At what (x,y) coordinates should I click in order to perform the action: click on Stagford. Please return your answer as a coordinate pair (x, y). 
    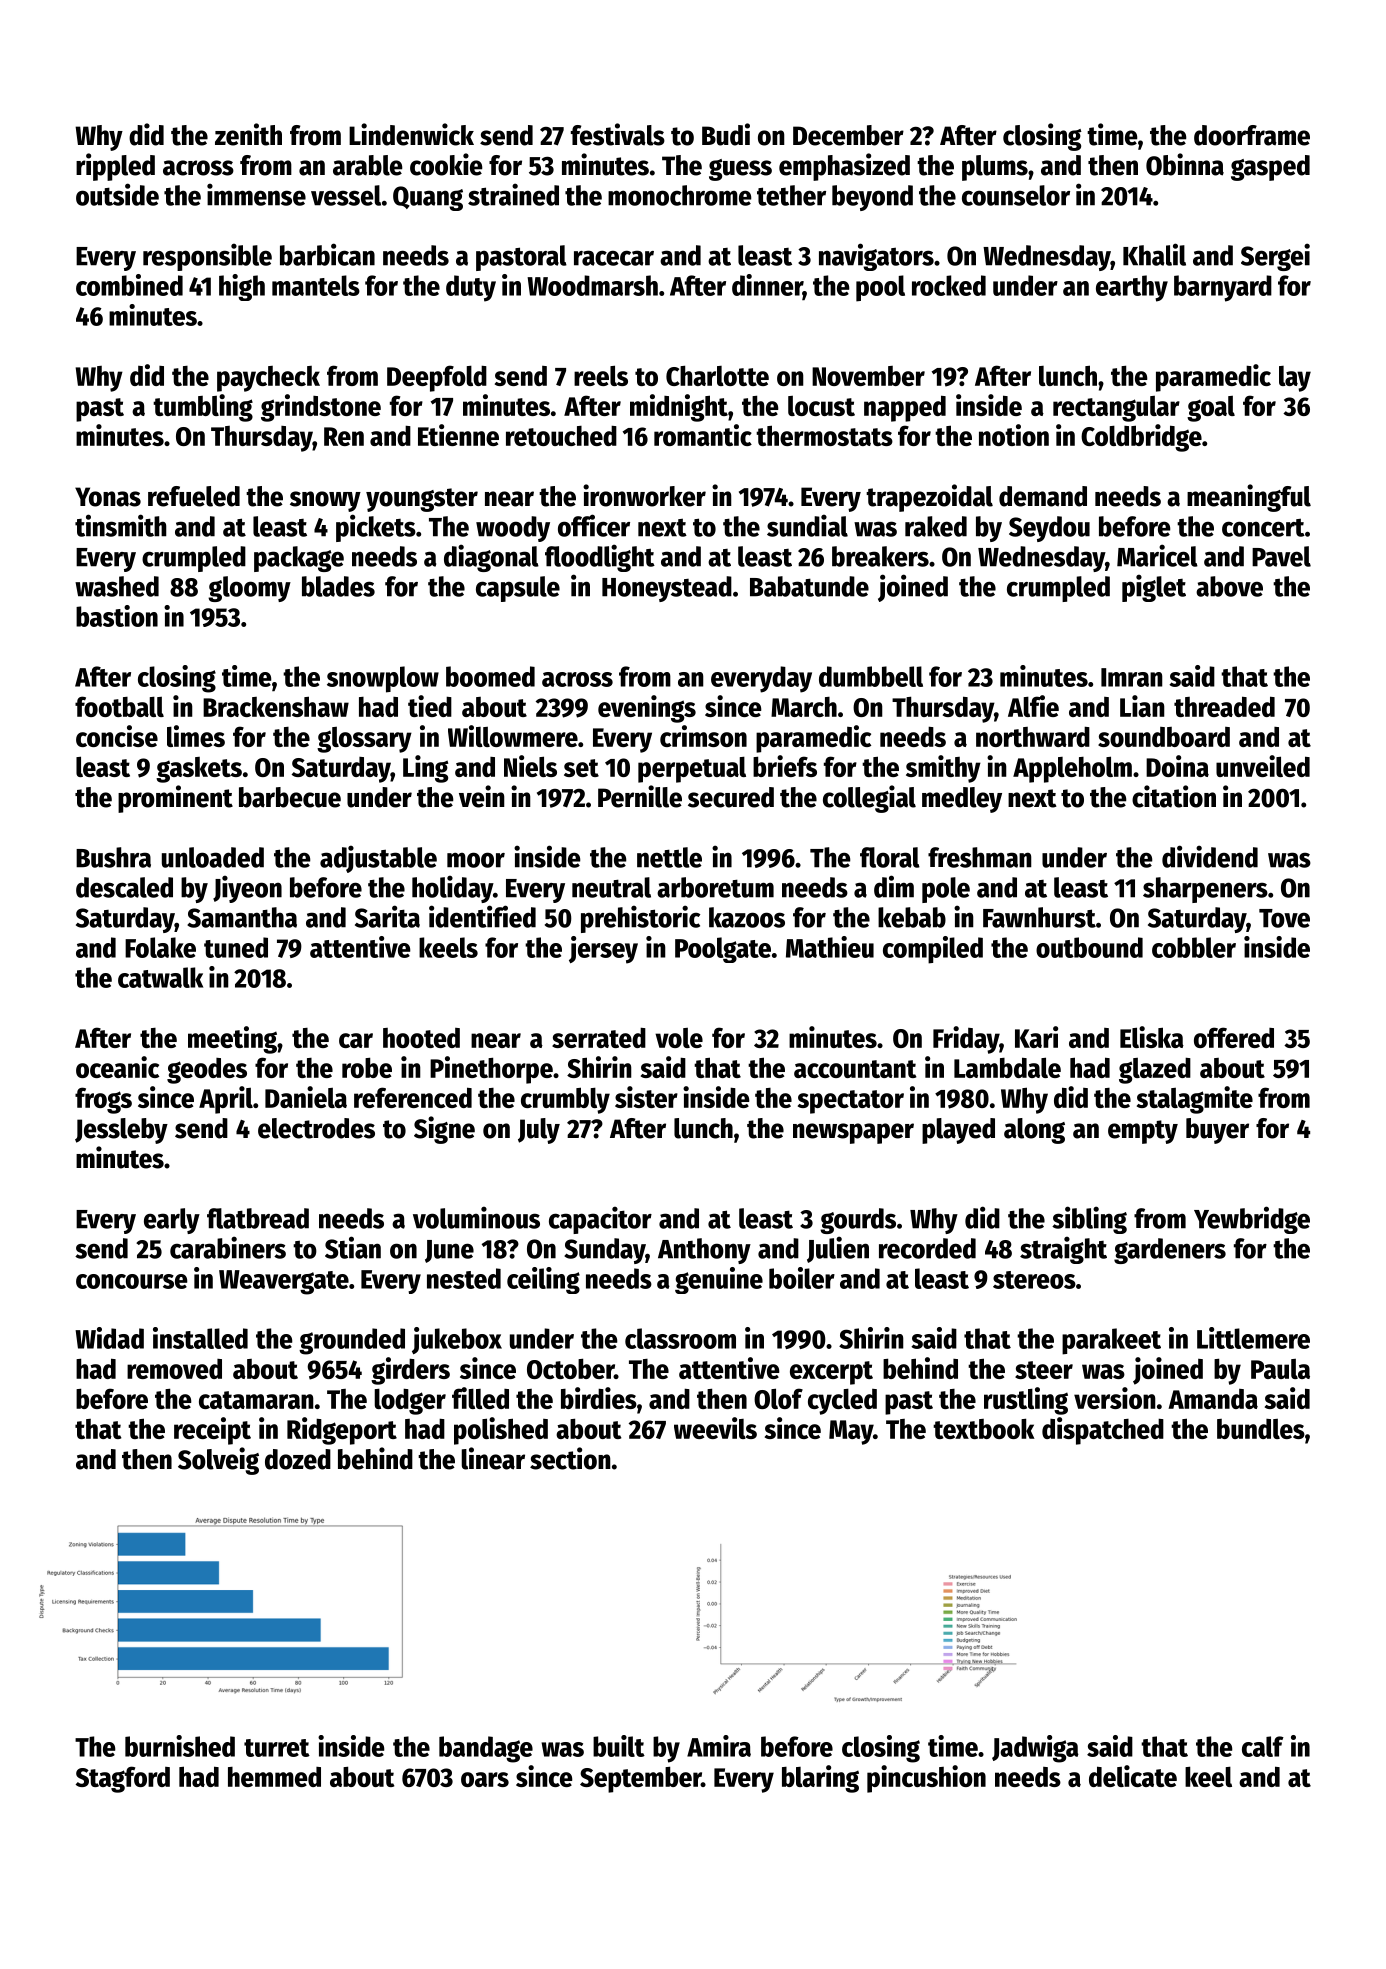
    Looking at the image, I should click on (123, 1779).
